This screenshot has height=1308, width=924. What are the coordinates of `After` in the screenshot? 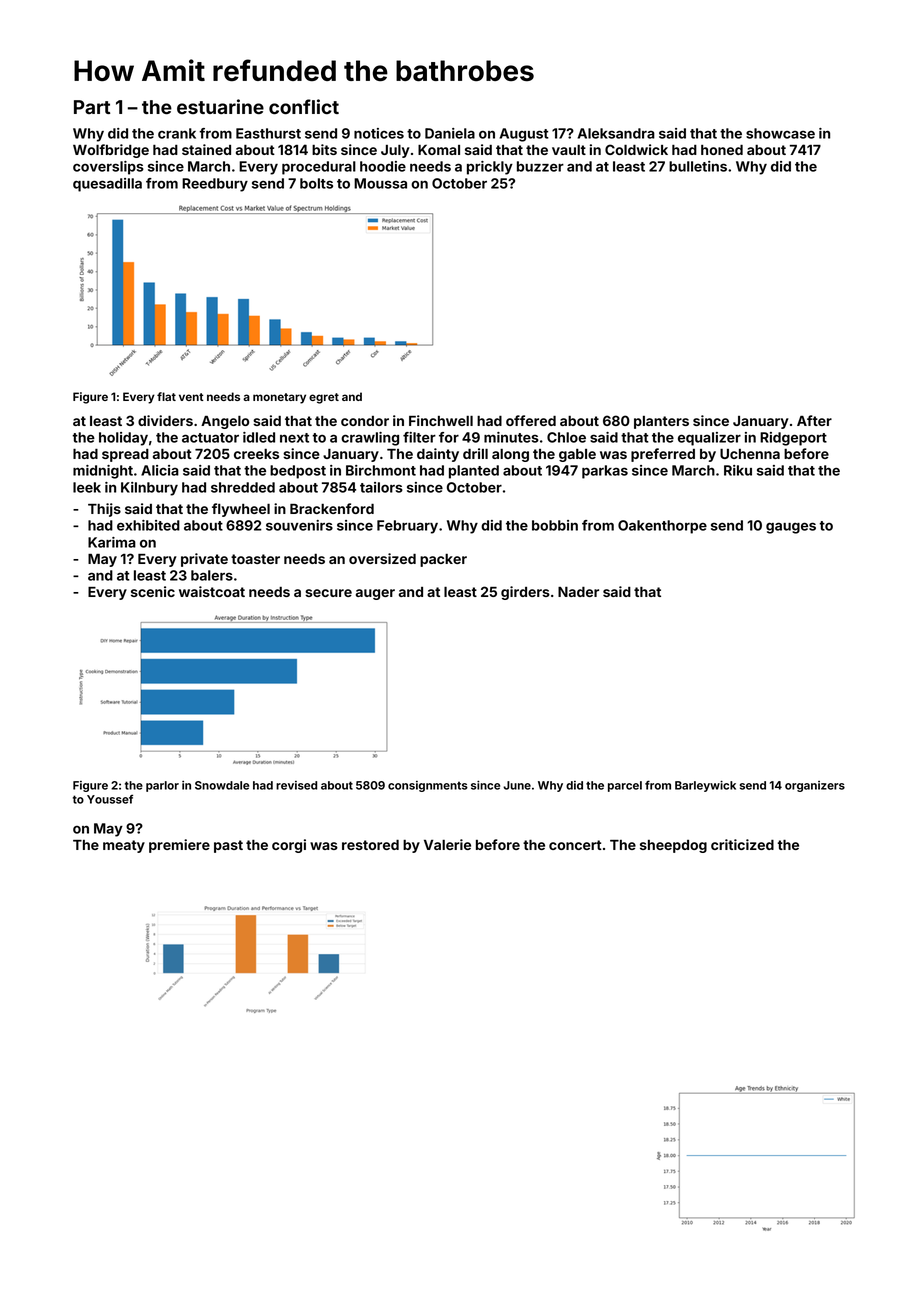 It's located at (814, 420).
